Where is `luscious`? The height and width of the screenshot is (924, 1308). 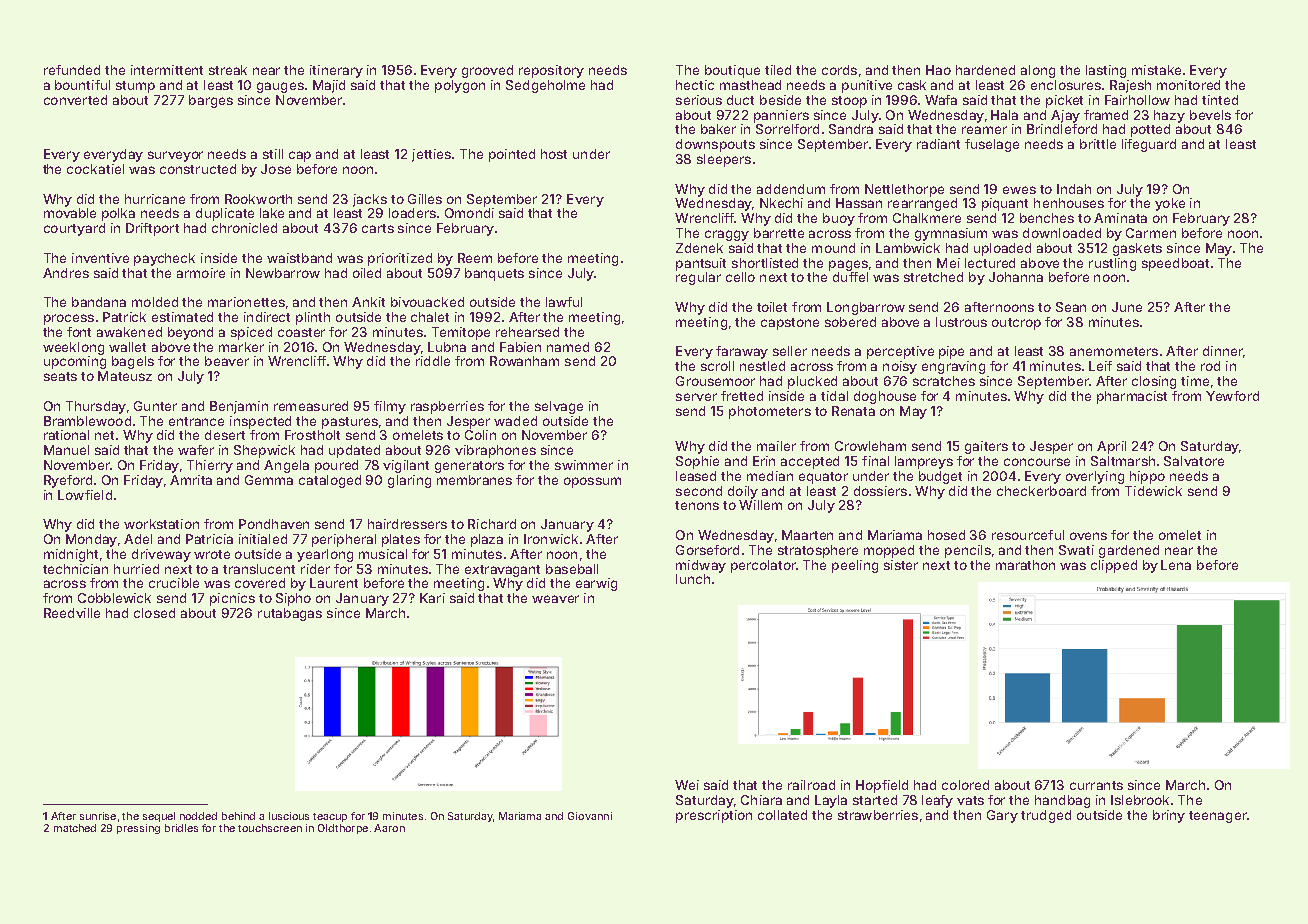
luscious is located at coordinates (289, 816).
